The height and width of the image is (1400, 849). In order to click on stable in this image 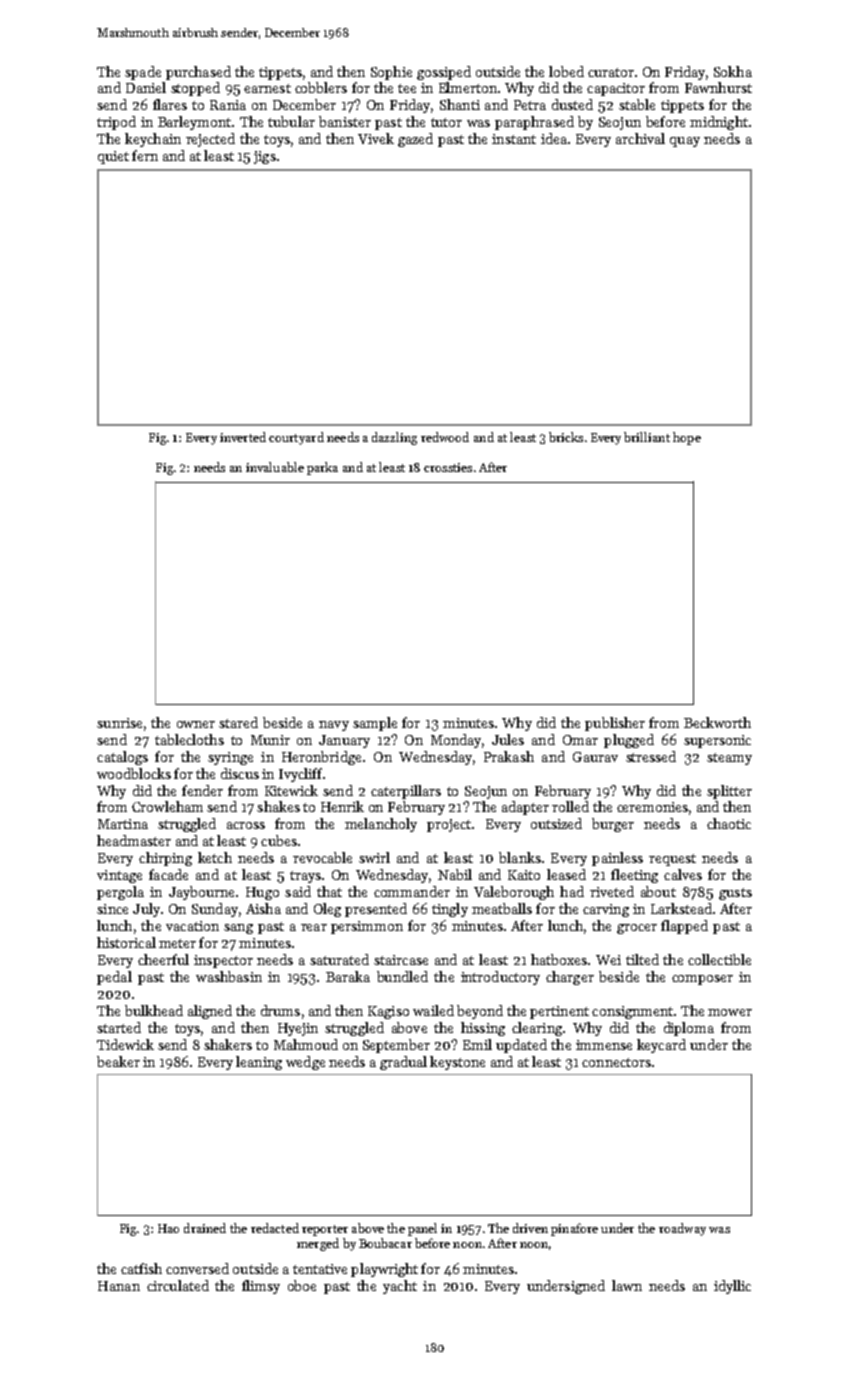, I will do `click(637, 104)`.
